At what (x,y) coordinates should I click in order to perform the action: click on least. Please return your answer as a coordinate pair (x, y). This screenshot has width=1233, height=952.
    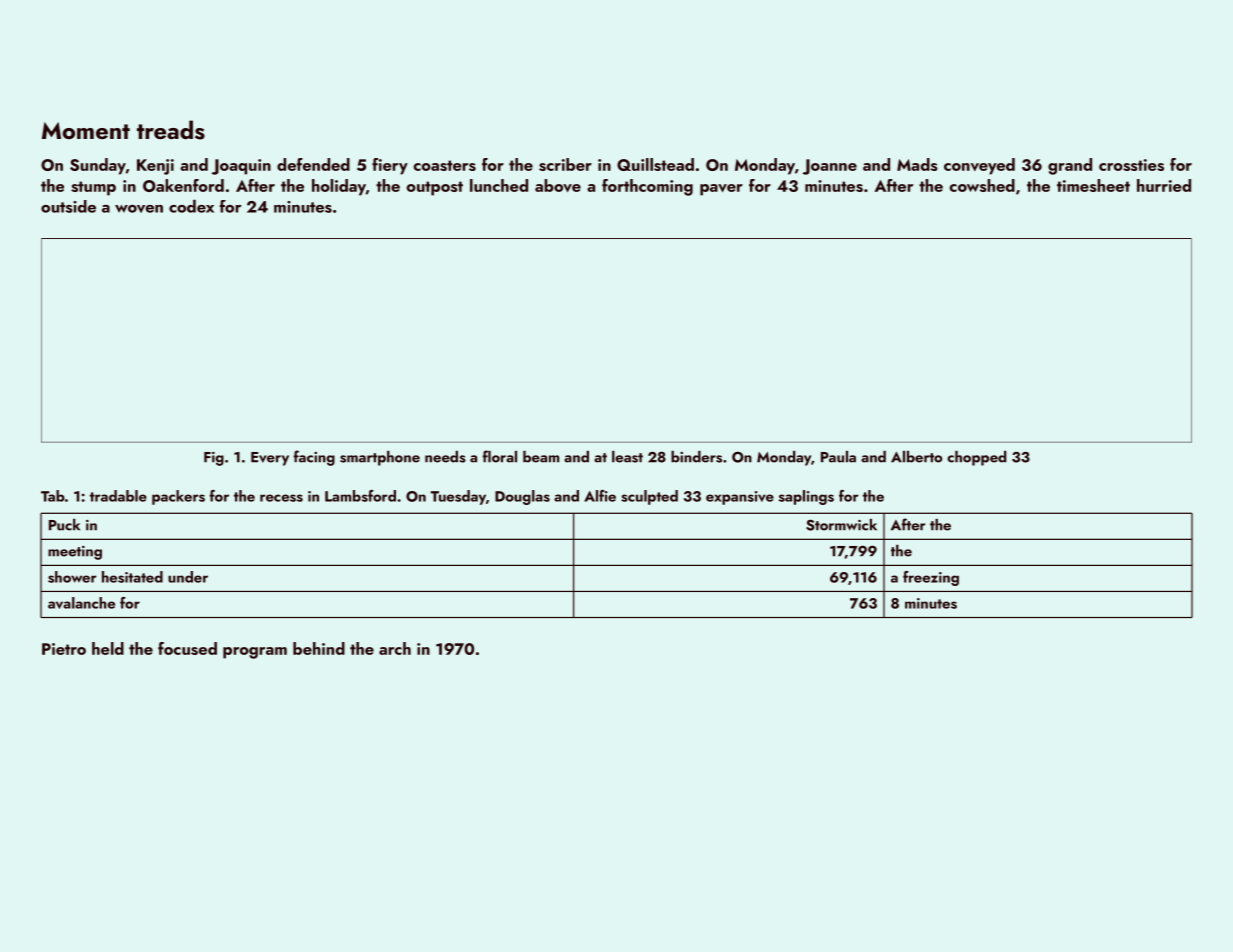
    Looking at the image, I should click on (627, 457).
